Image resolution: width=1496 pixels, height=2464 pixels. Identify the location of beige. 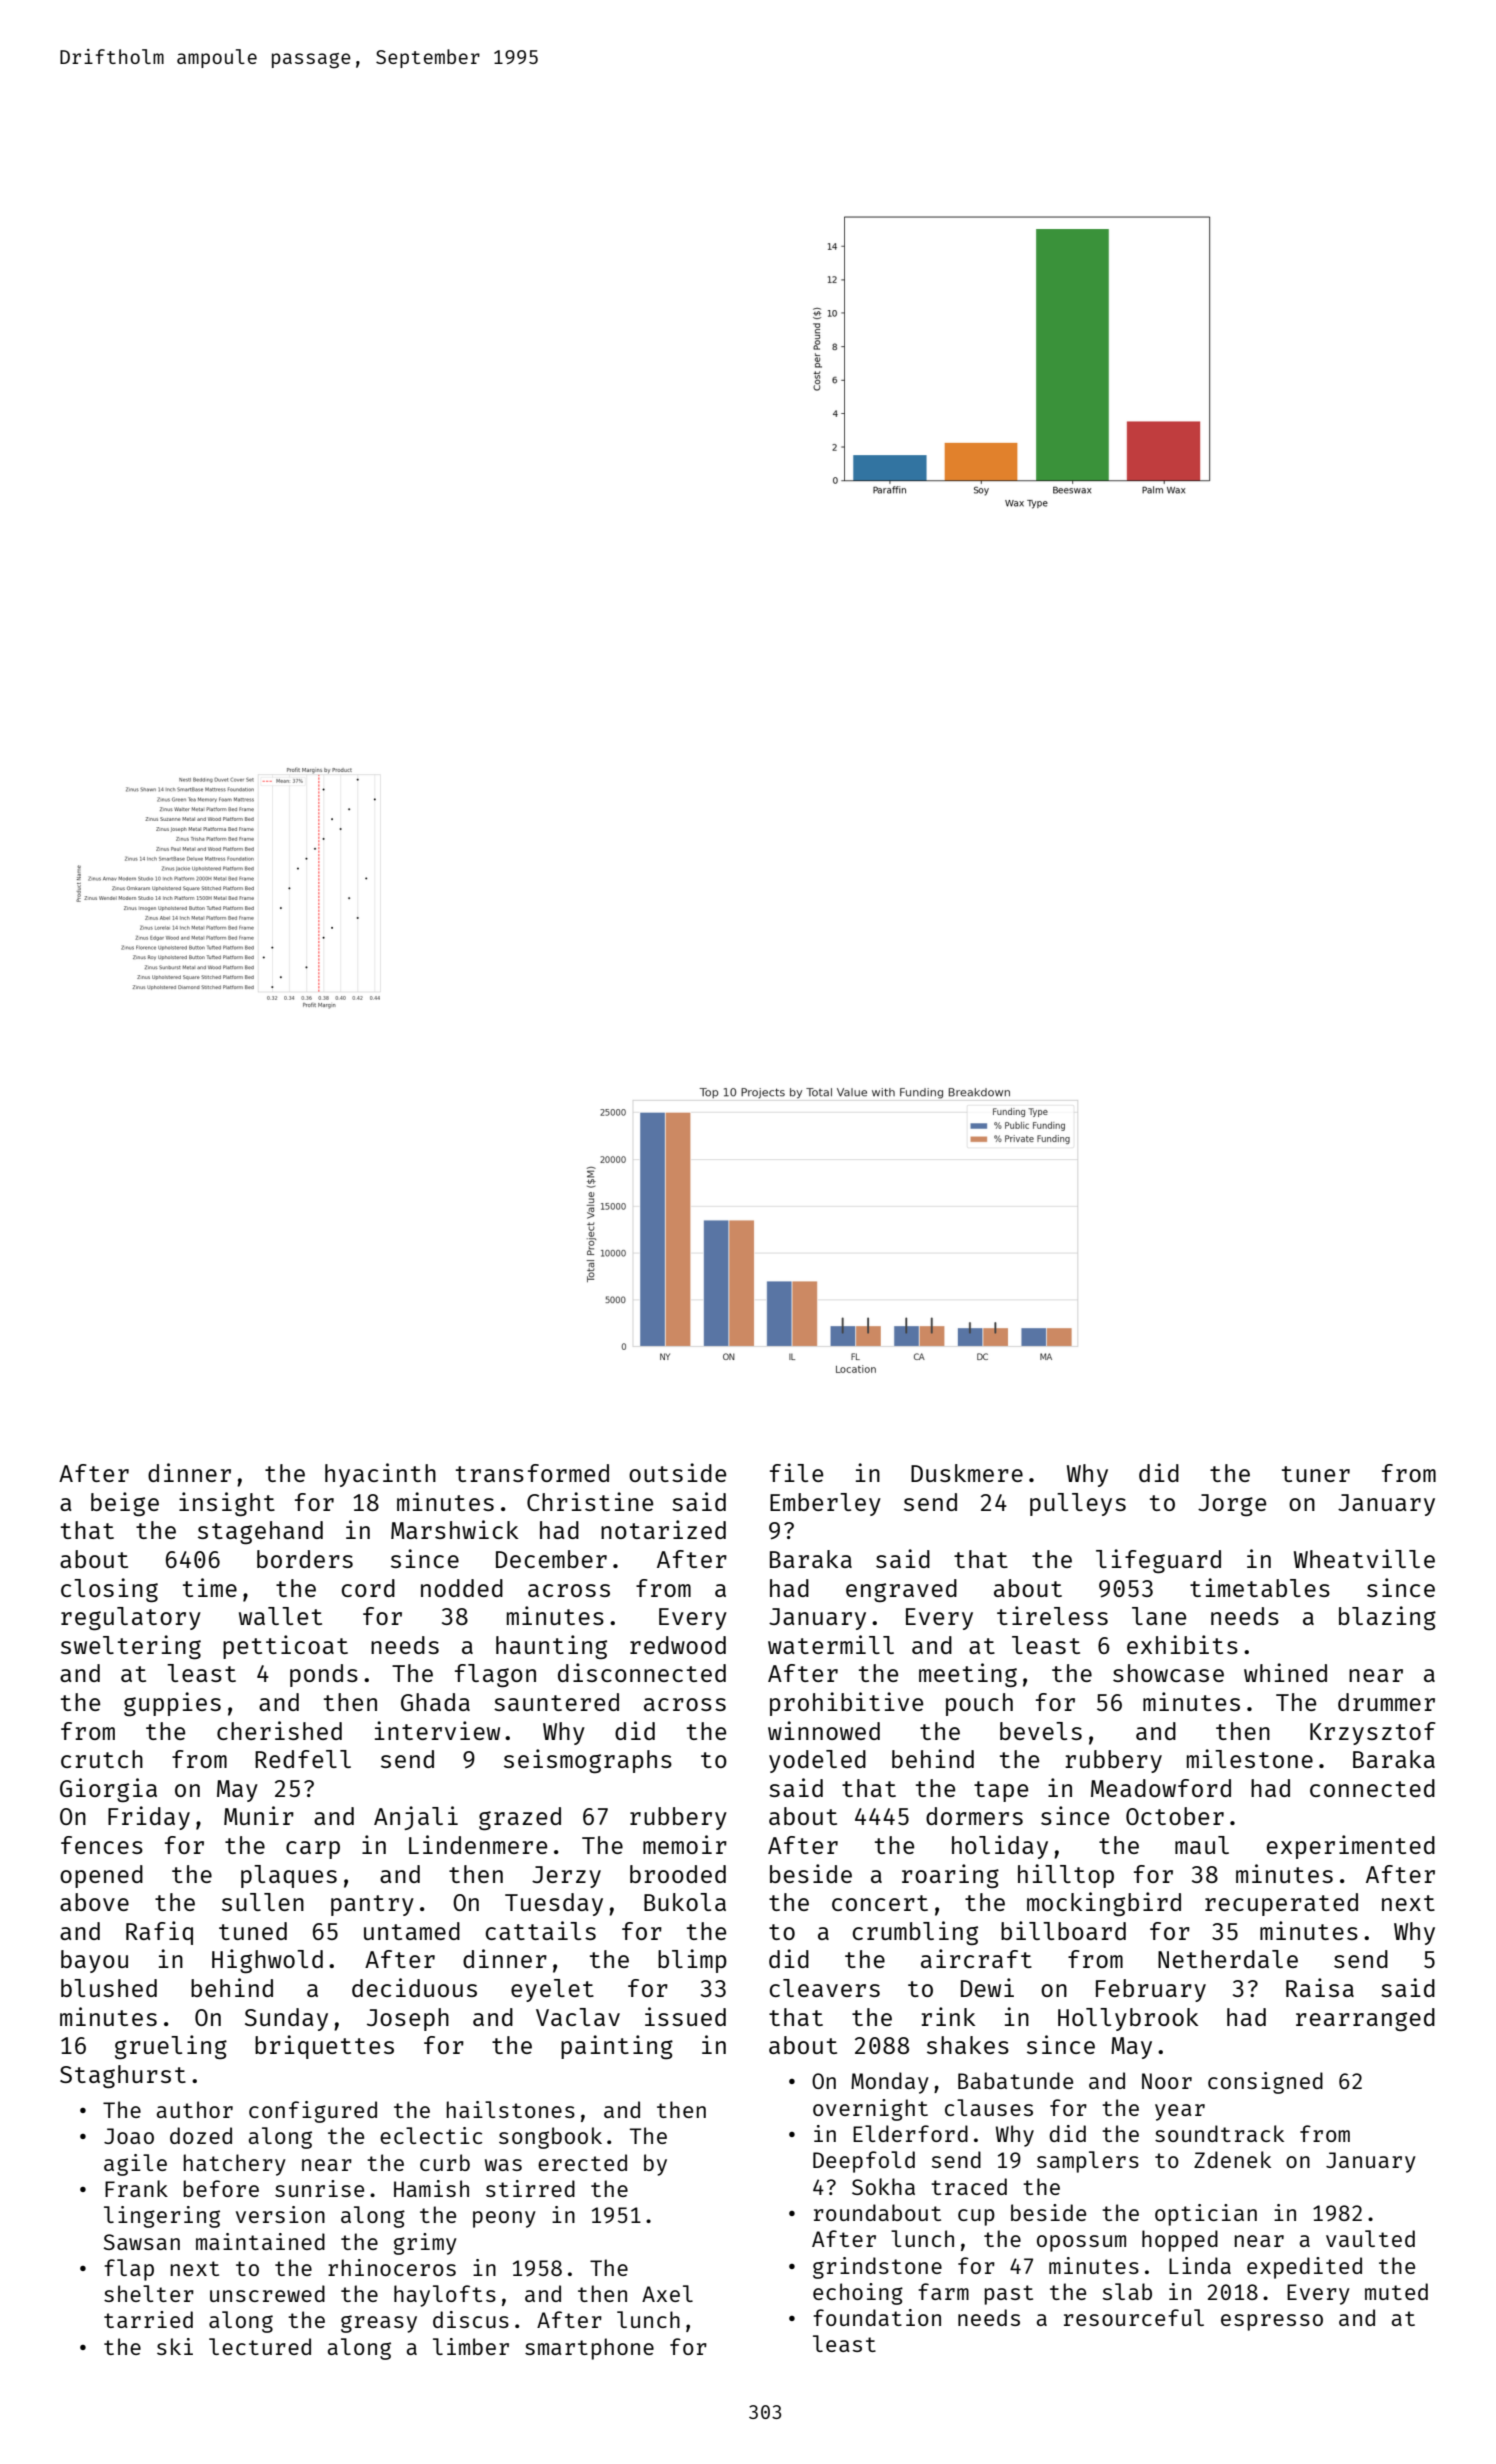
(125, 1504).
